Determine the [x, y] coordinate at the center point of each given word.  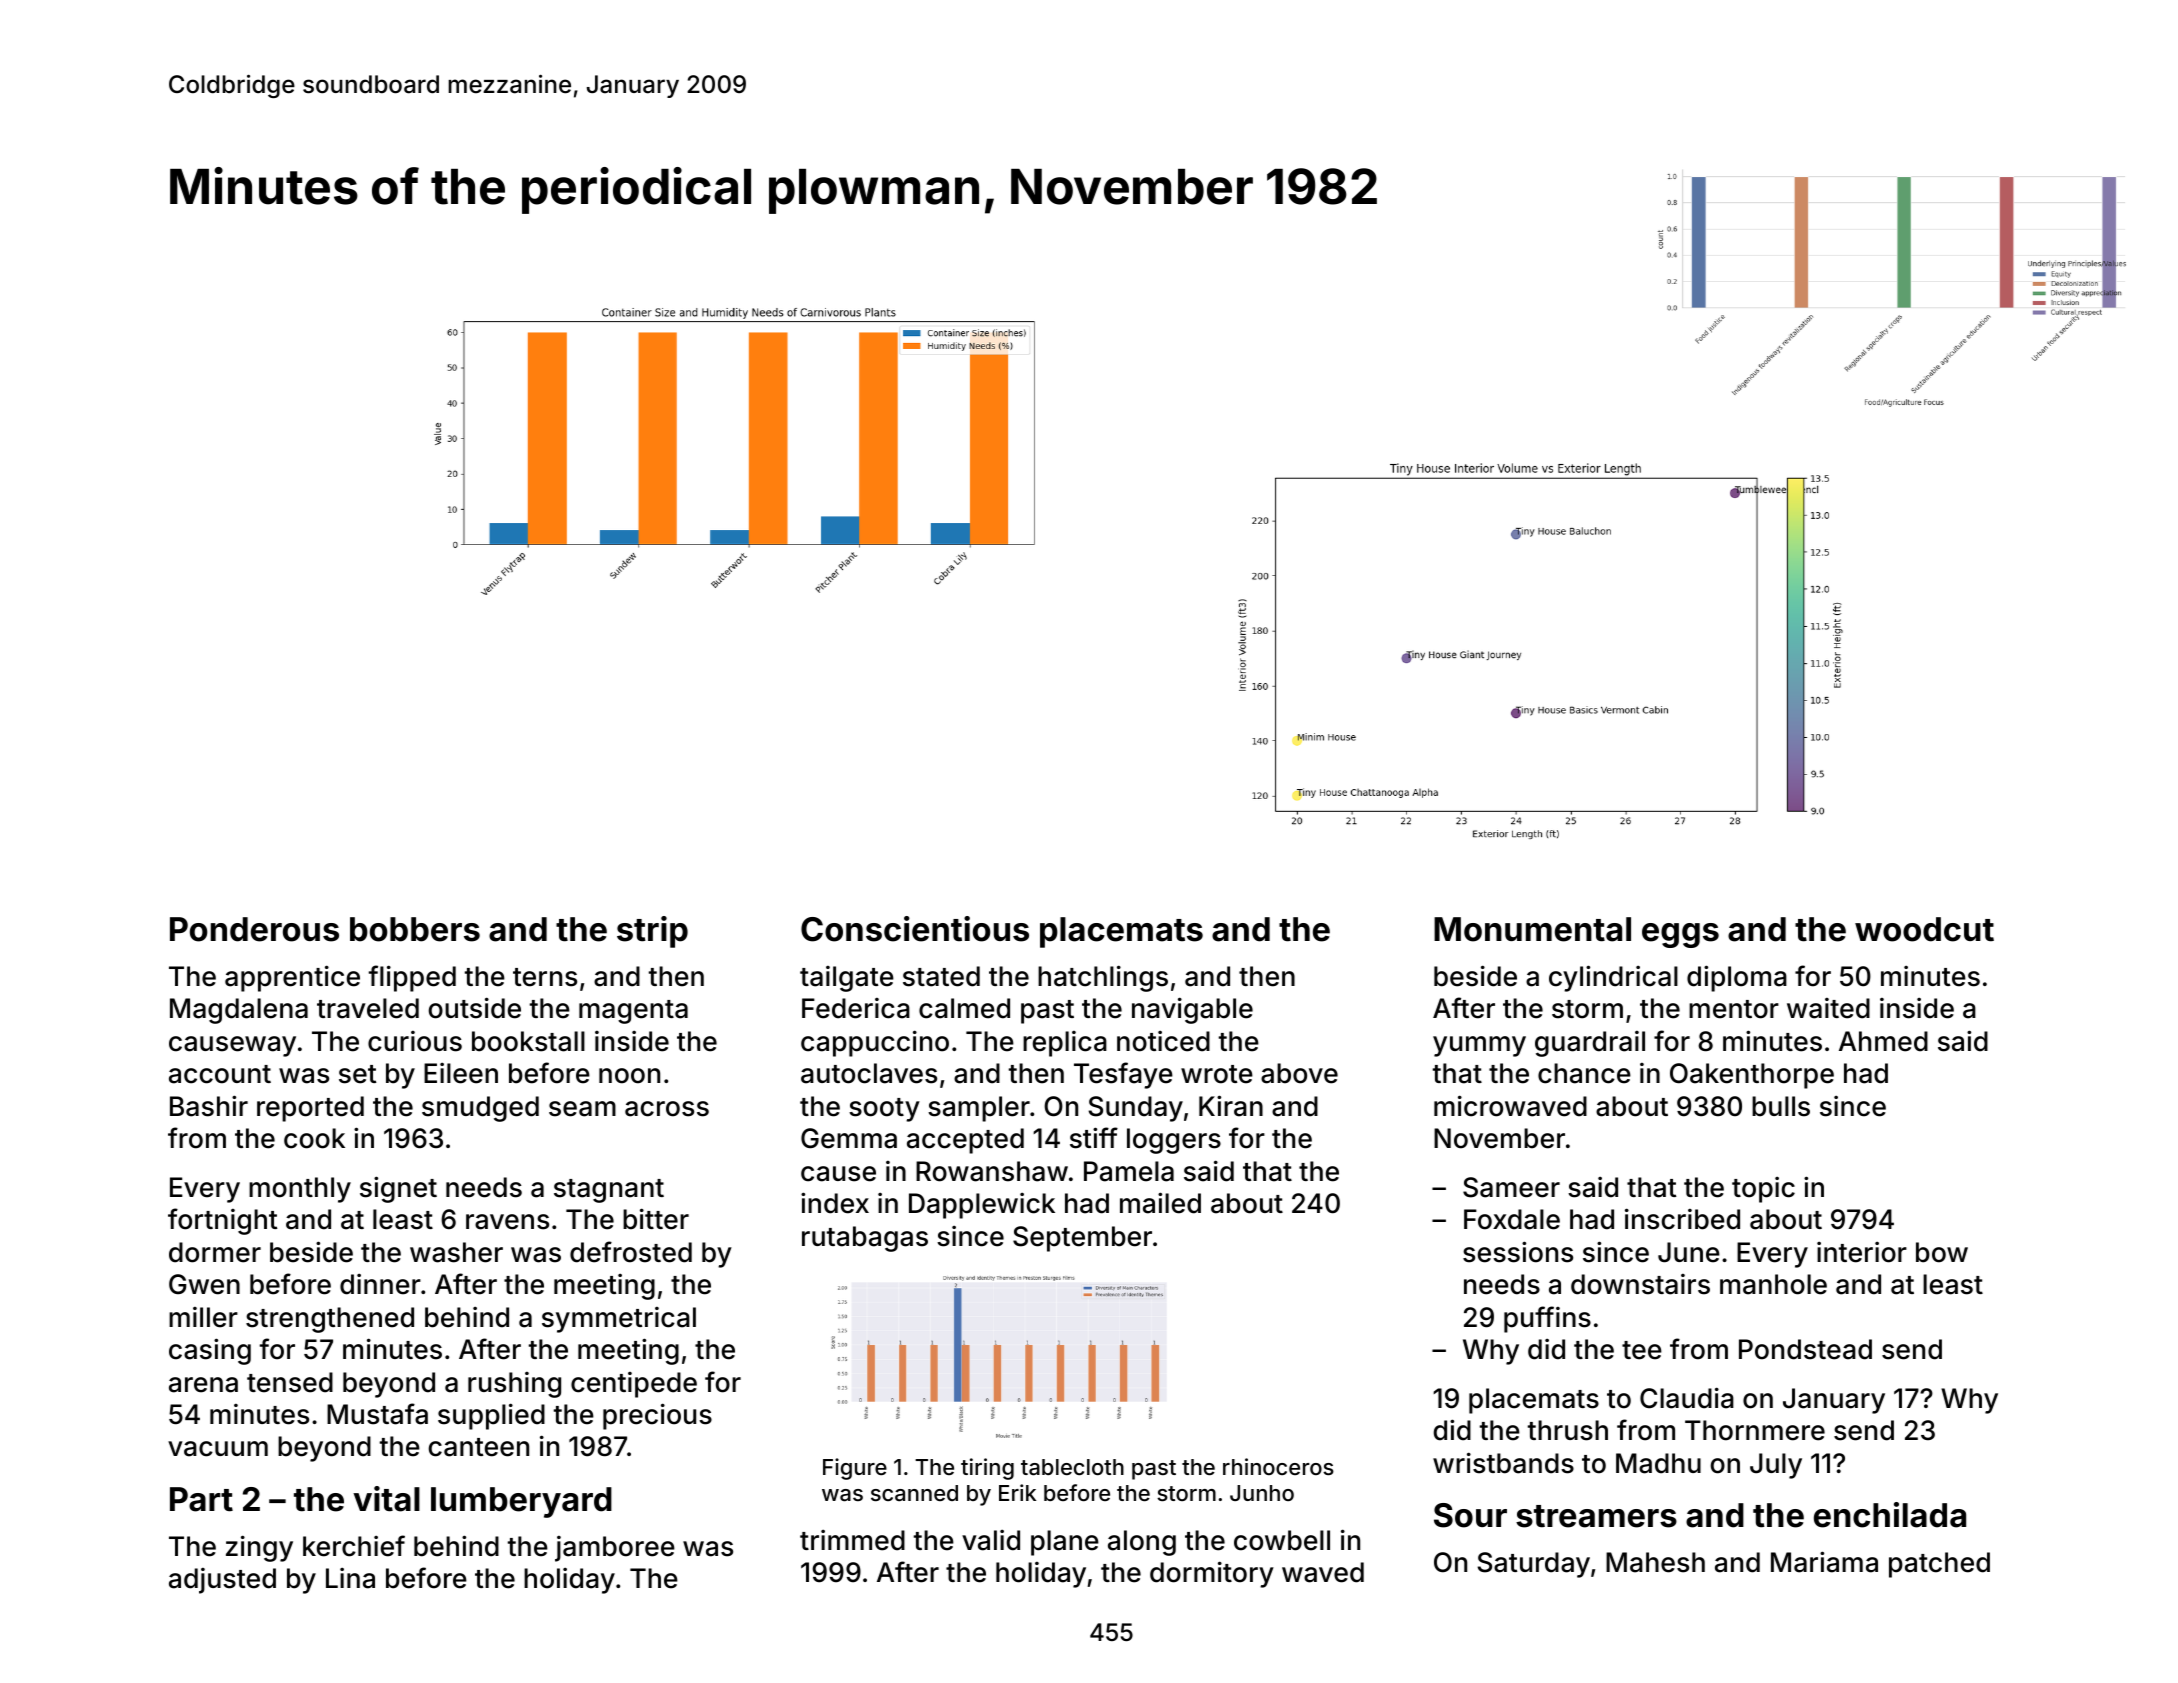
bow [1942, 1252]
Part [201, 1499]
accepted [965, 1141]
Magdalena [239, 1011]
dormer [215, 1252]
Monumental [1532, 929]
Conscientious [915, 929]
